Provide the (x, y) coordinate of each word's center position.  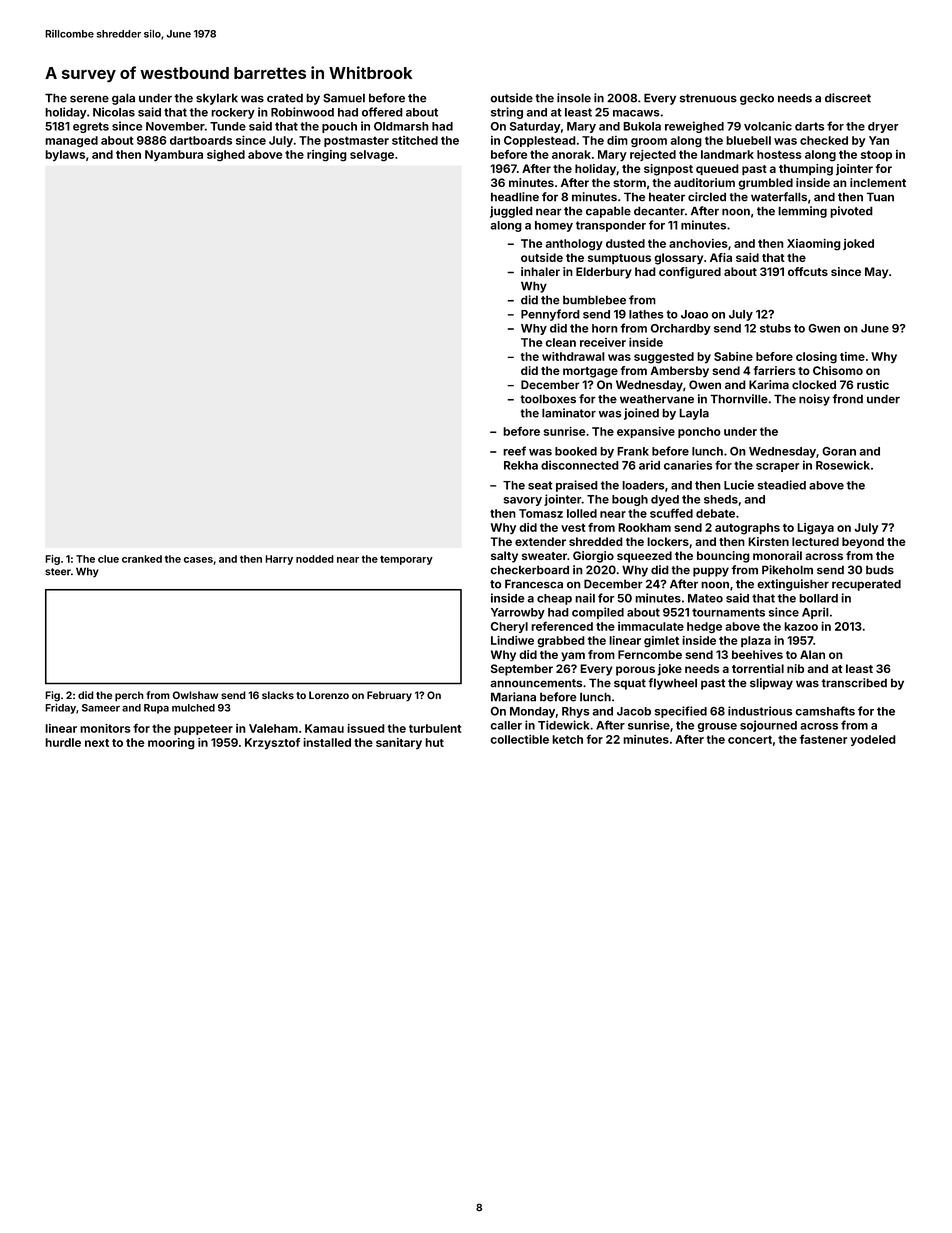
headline (515, 197)
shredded (596, 541)
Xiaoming (814, 245)
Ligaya (815, 529)
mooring (171, 744)
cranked (142, 559)
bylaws (65, 155)
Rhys (575, 712)
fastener (823, 739)
